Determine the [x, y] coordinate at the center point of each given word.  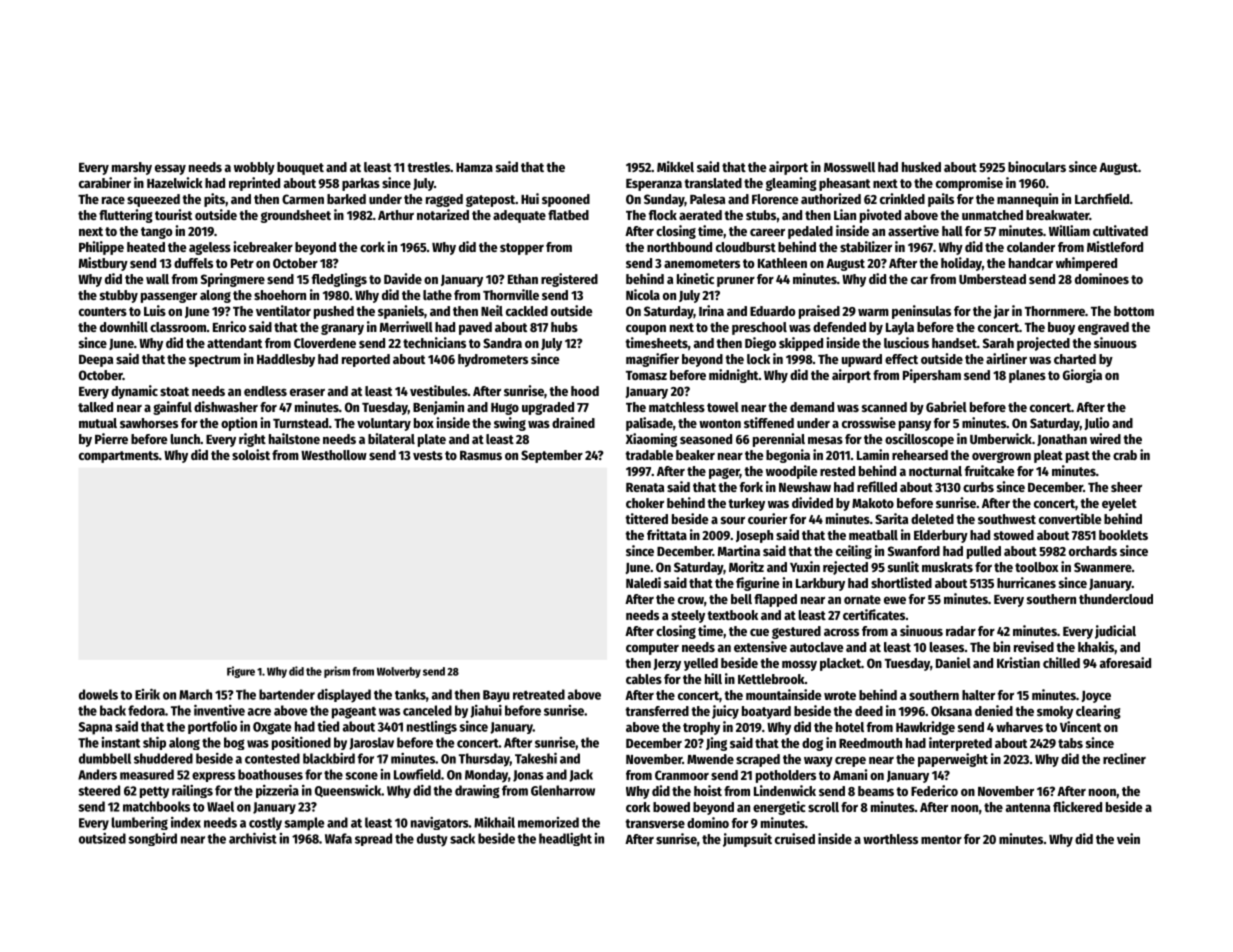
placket [840, 664]
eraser [307, 392]
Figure [241, 672]
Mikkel [675, 166]
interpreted [960, 744]
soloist [251, 454]
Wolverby [399, 672]
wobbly [254, 168]
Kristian [1018, 662]
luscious [906, 342]
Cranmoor [682, 775]
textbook [732, 615]
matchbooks [156, 806]
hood [585, 391]
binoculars [1037, 166]
